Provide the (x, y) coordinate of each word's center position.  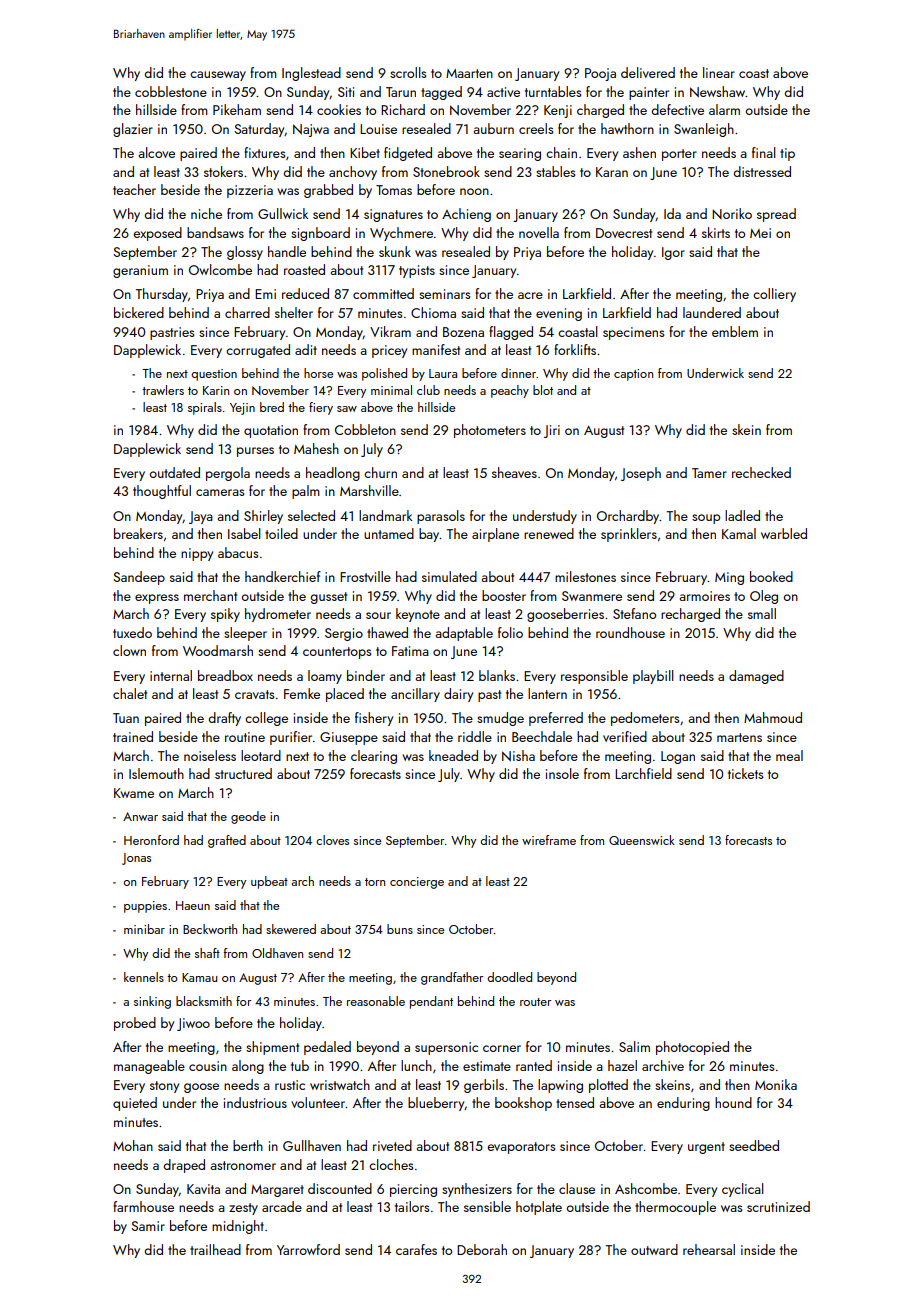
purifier (291, 738)
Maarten (469, 73)
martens (739, 737)
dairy (458, 695)
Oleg (764, 597)
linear (719, 72)
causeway (218, 76)
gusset (328, 598)
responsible (594, 677)
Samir (148, 1226)
